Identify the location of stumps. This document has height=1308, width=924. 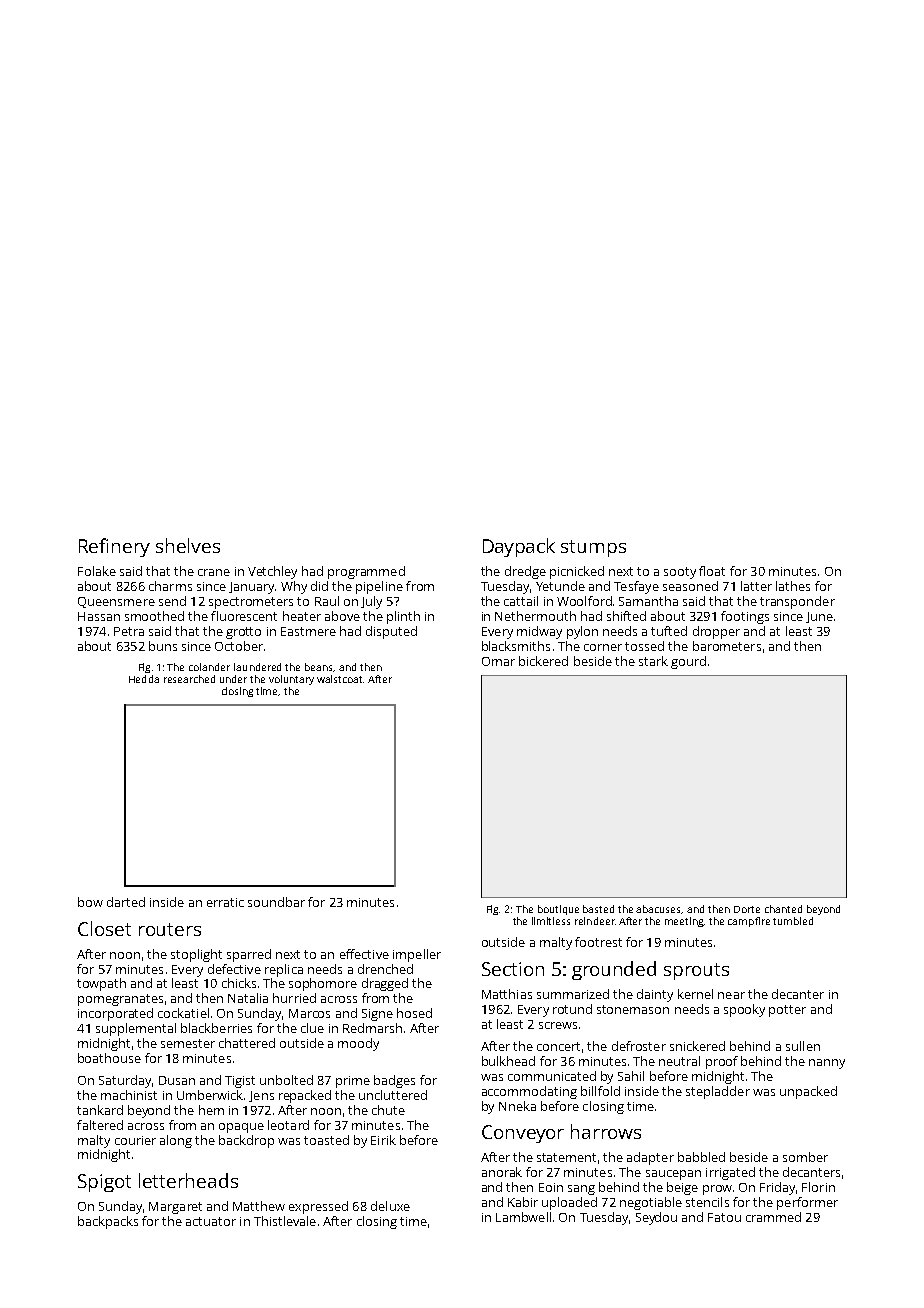
(593, 548).
